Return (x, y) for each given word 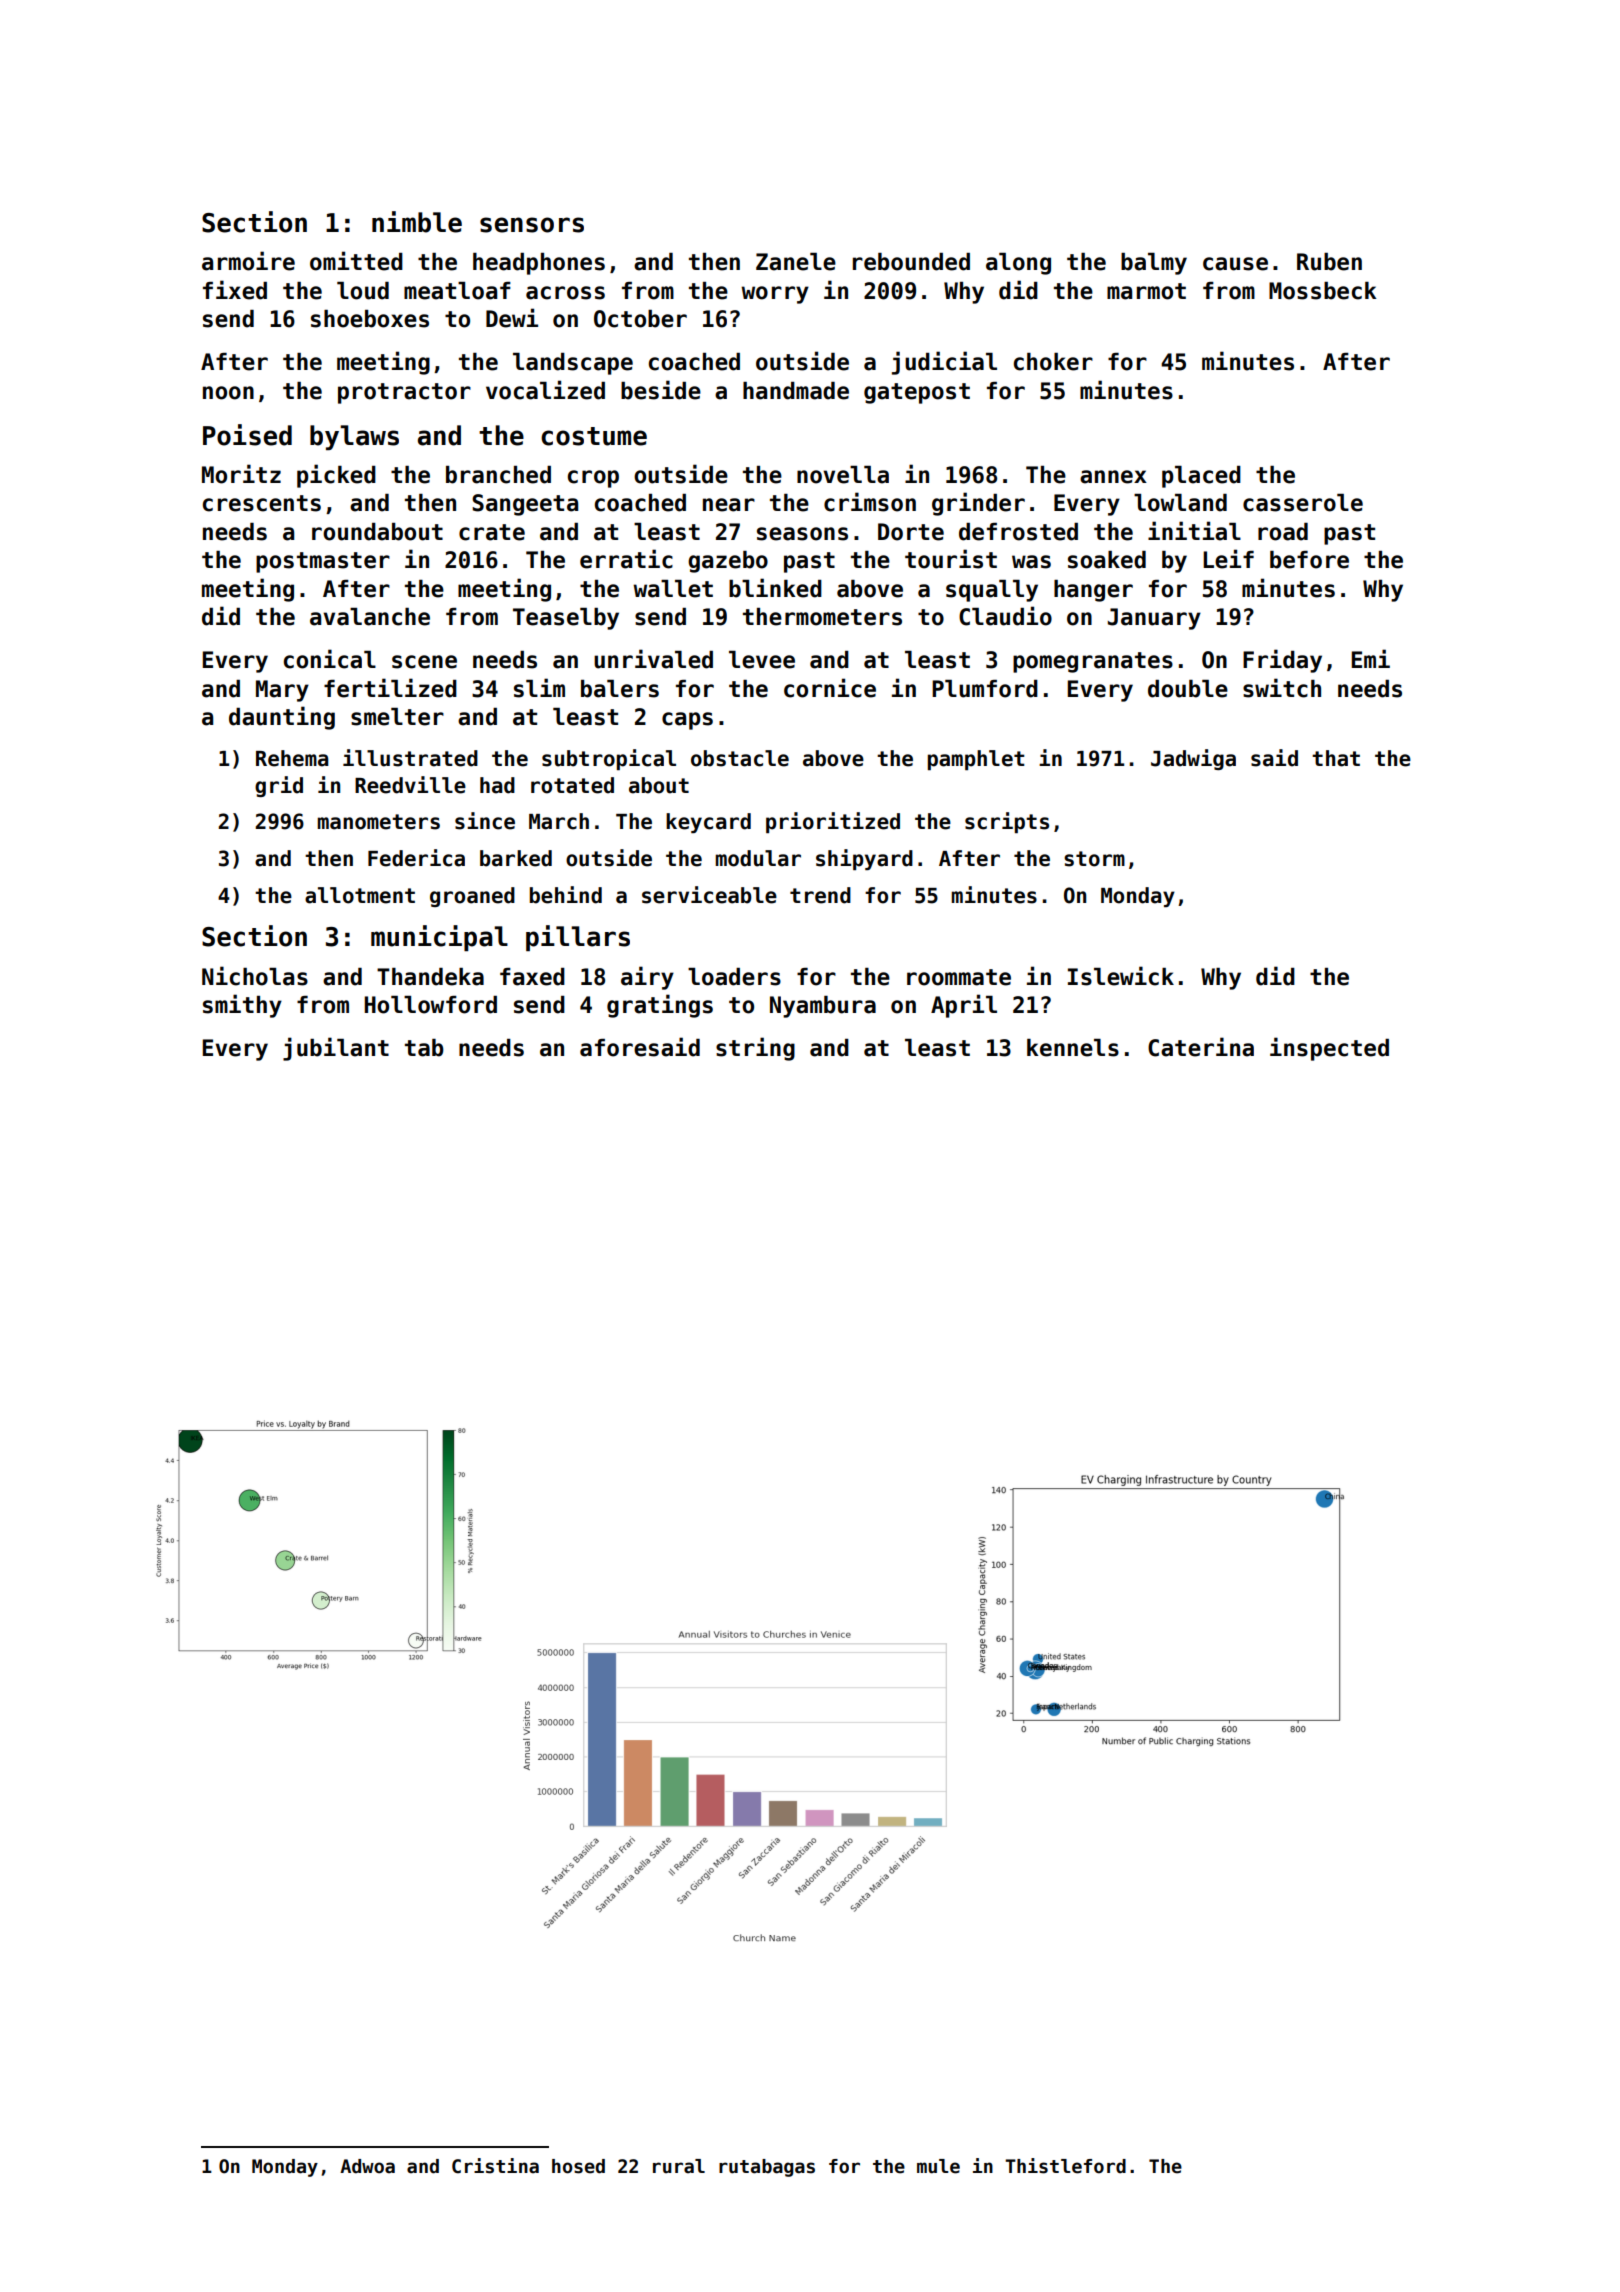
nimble (417, 222)
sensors (532, 225)
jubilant (336, 1049)
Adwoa (367, 2166)
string (755, 1049)
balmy (1154, 264)
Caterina (1201, 1047)
